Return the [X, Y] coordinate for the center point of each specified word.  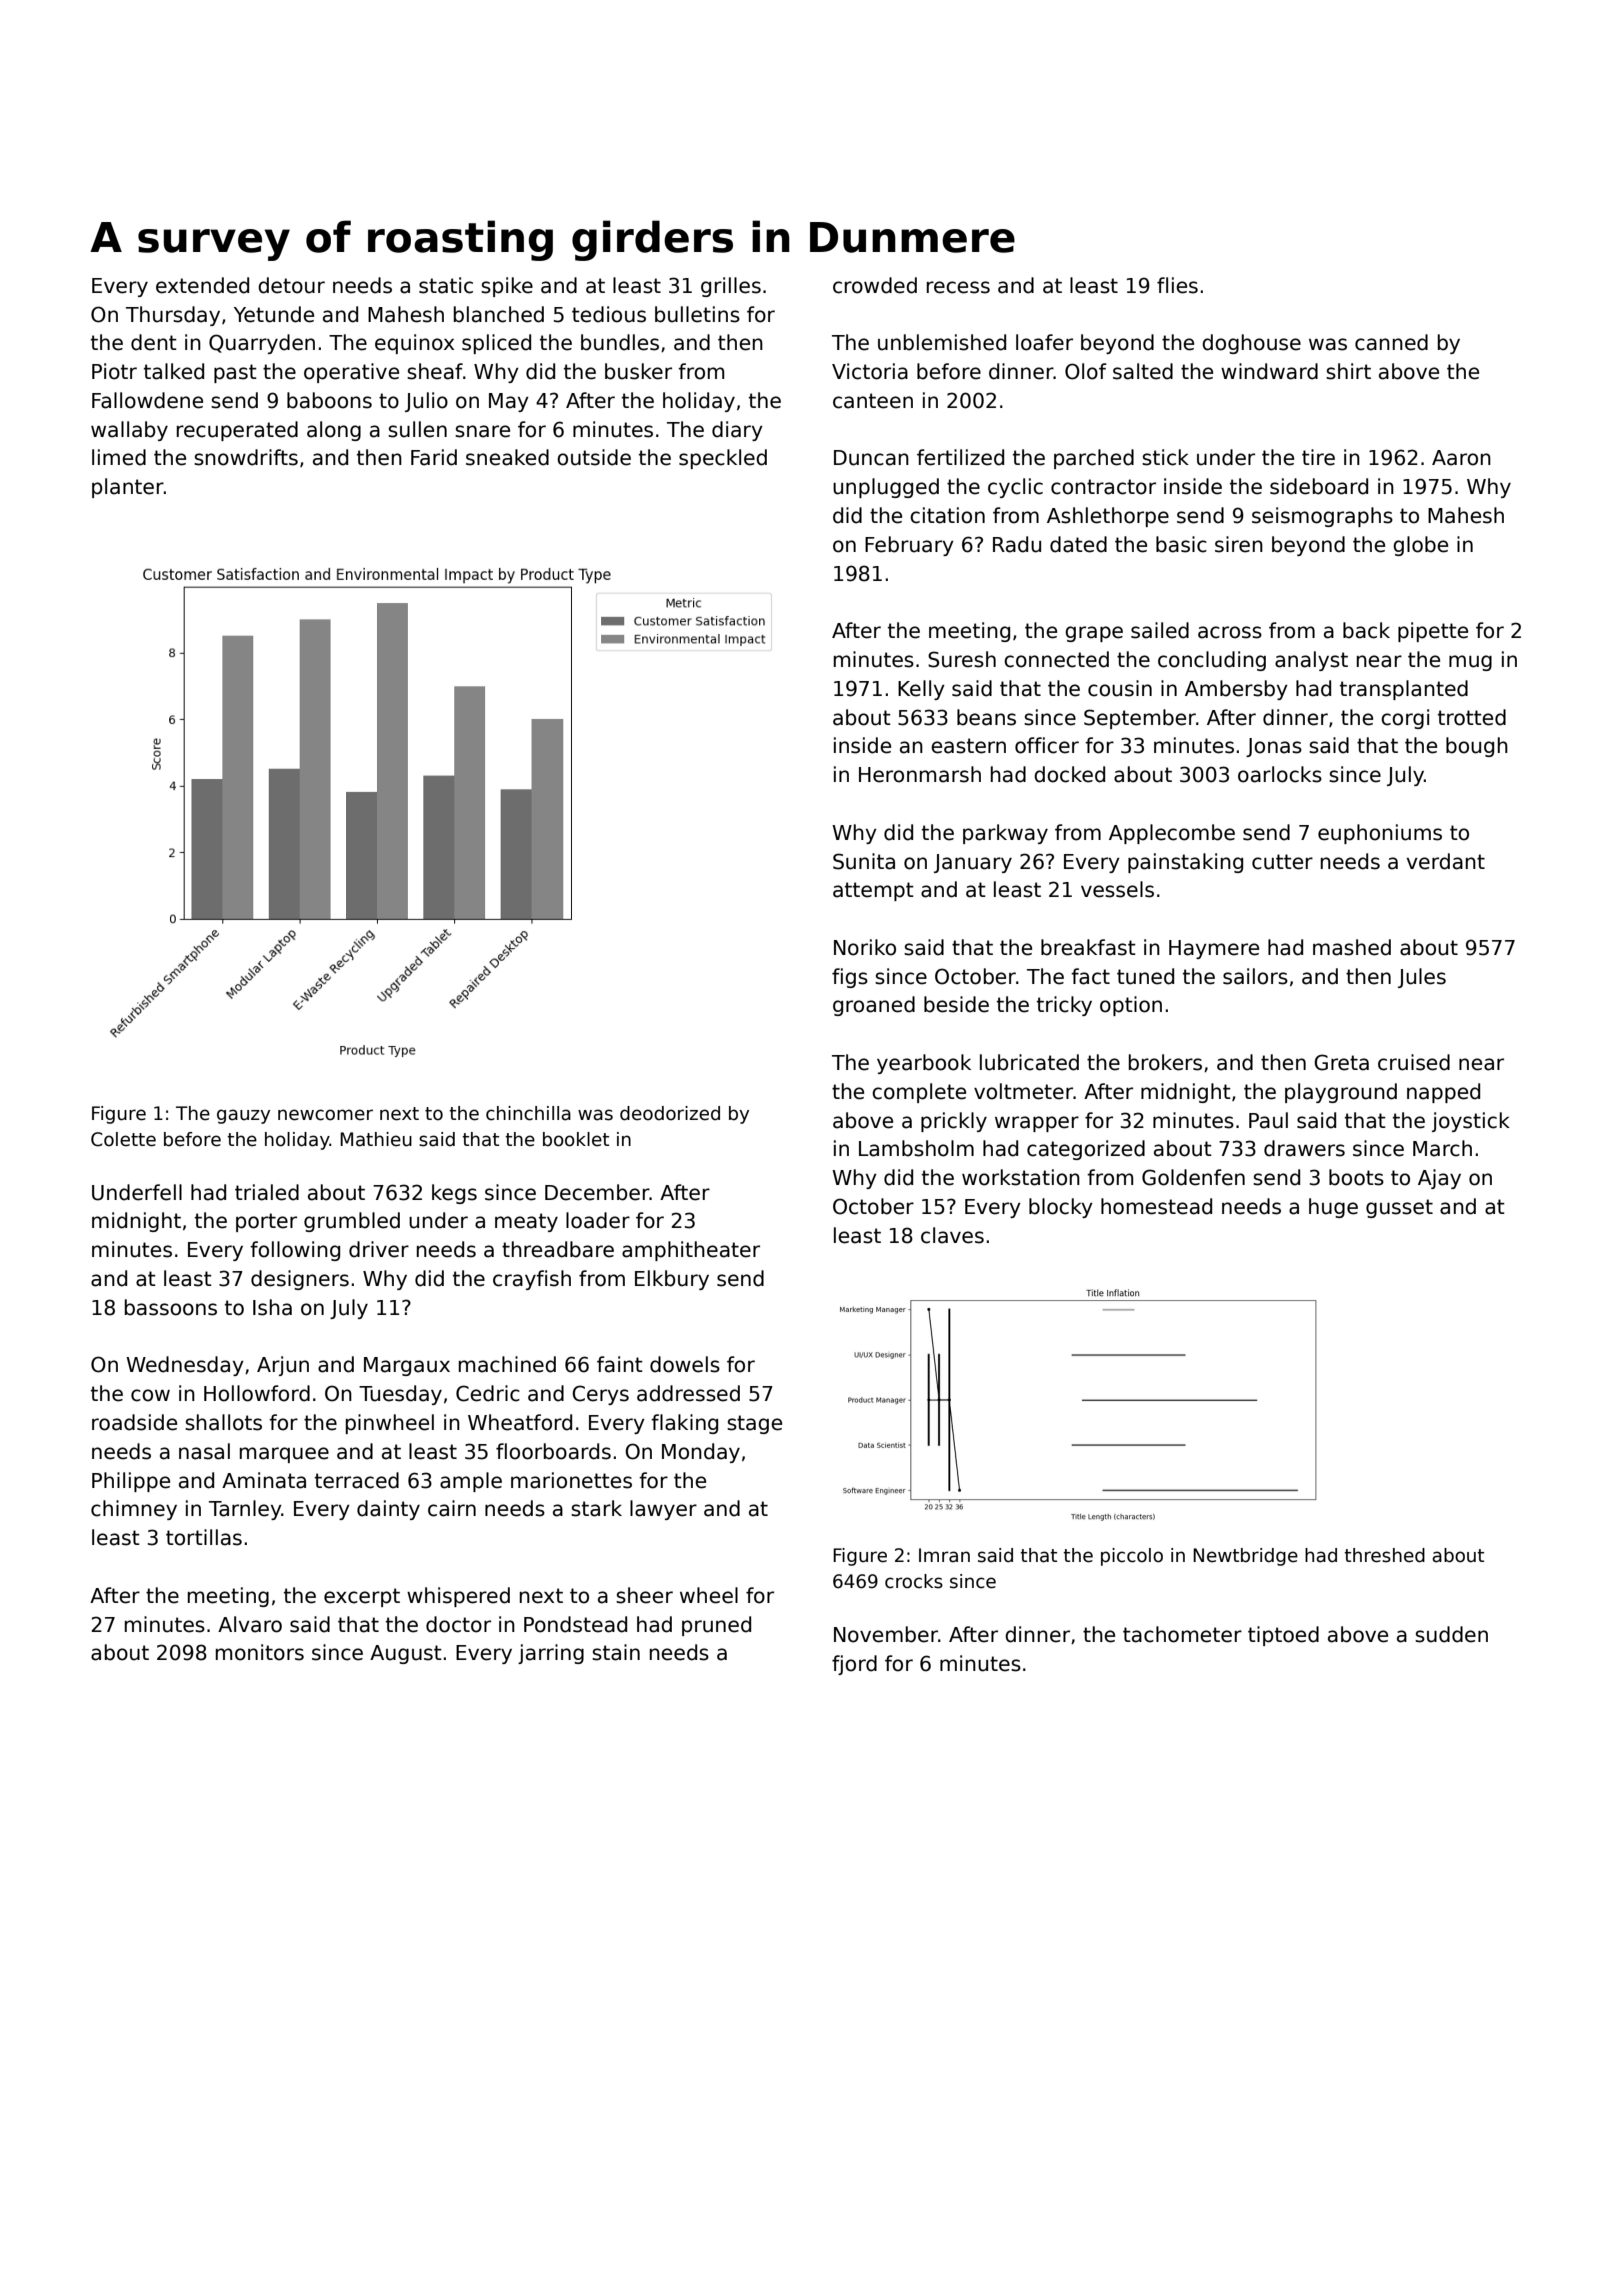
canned [1391, 342]
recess [958, 287]
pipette [1433, 632]
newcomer [325, 1115]
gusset [1399, 1208]
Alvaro [250, 1624]
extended [202, 285]
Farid [434, 457]
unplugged [886, 488]
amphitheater [691, 1251]
